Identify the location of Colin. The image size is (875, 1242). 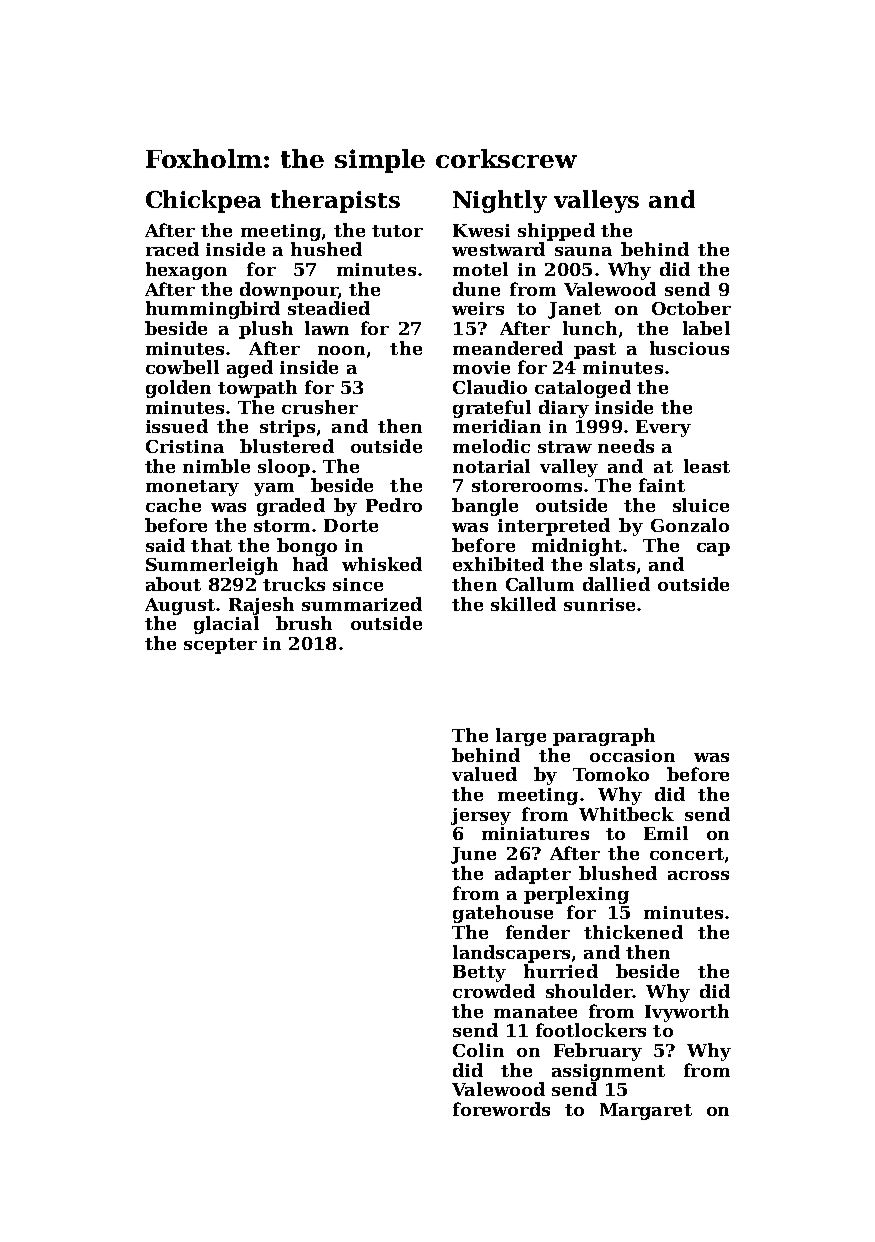
(478, 1050).
